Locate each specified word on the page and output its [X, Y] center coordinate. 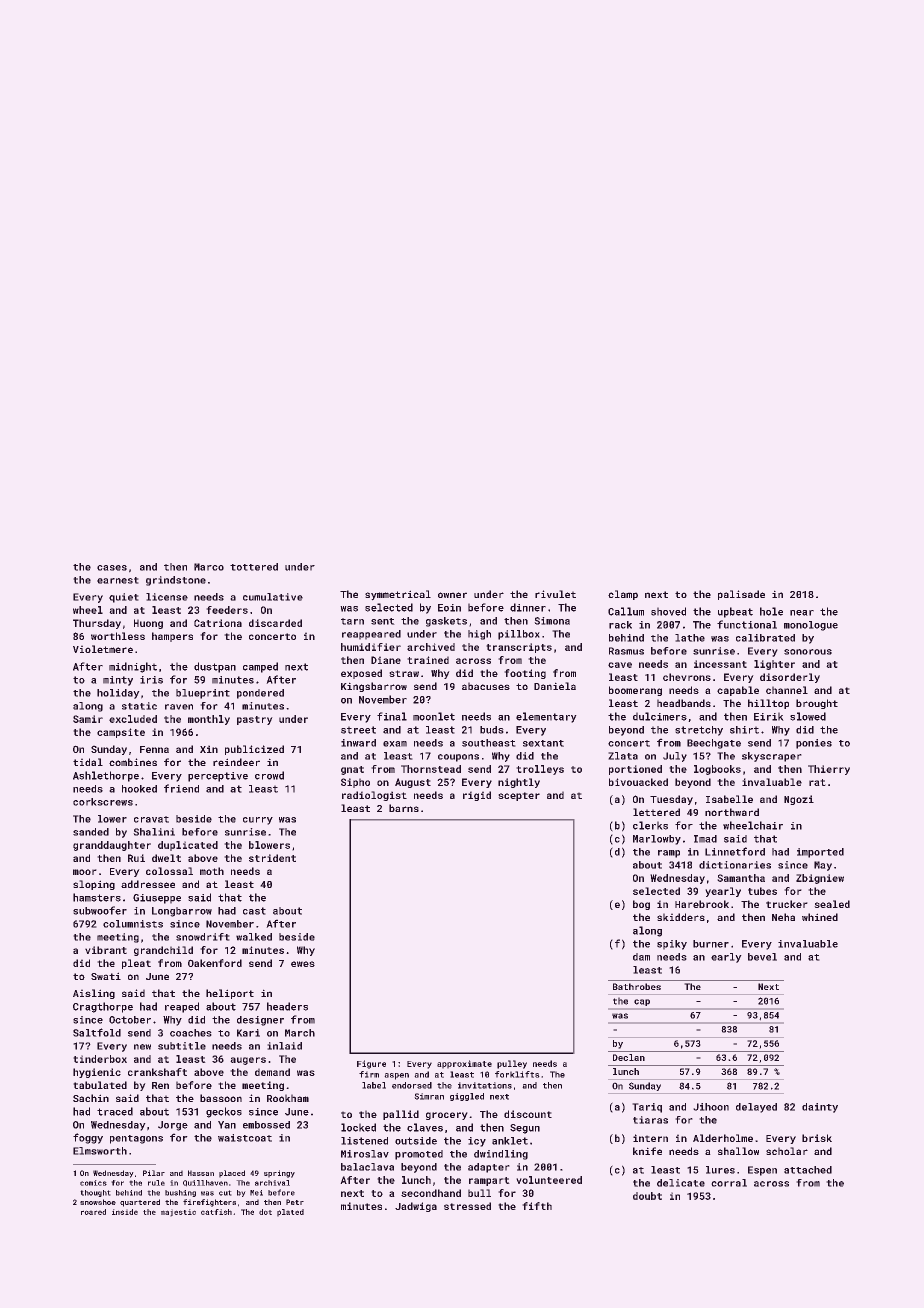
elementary [546, 717]
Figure [371, 1064]
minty [118, 681]
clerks [650, 825]
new [142, 1047]
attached [808, 1170]
